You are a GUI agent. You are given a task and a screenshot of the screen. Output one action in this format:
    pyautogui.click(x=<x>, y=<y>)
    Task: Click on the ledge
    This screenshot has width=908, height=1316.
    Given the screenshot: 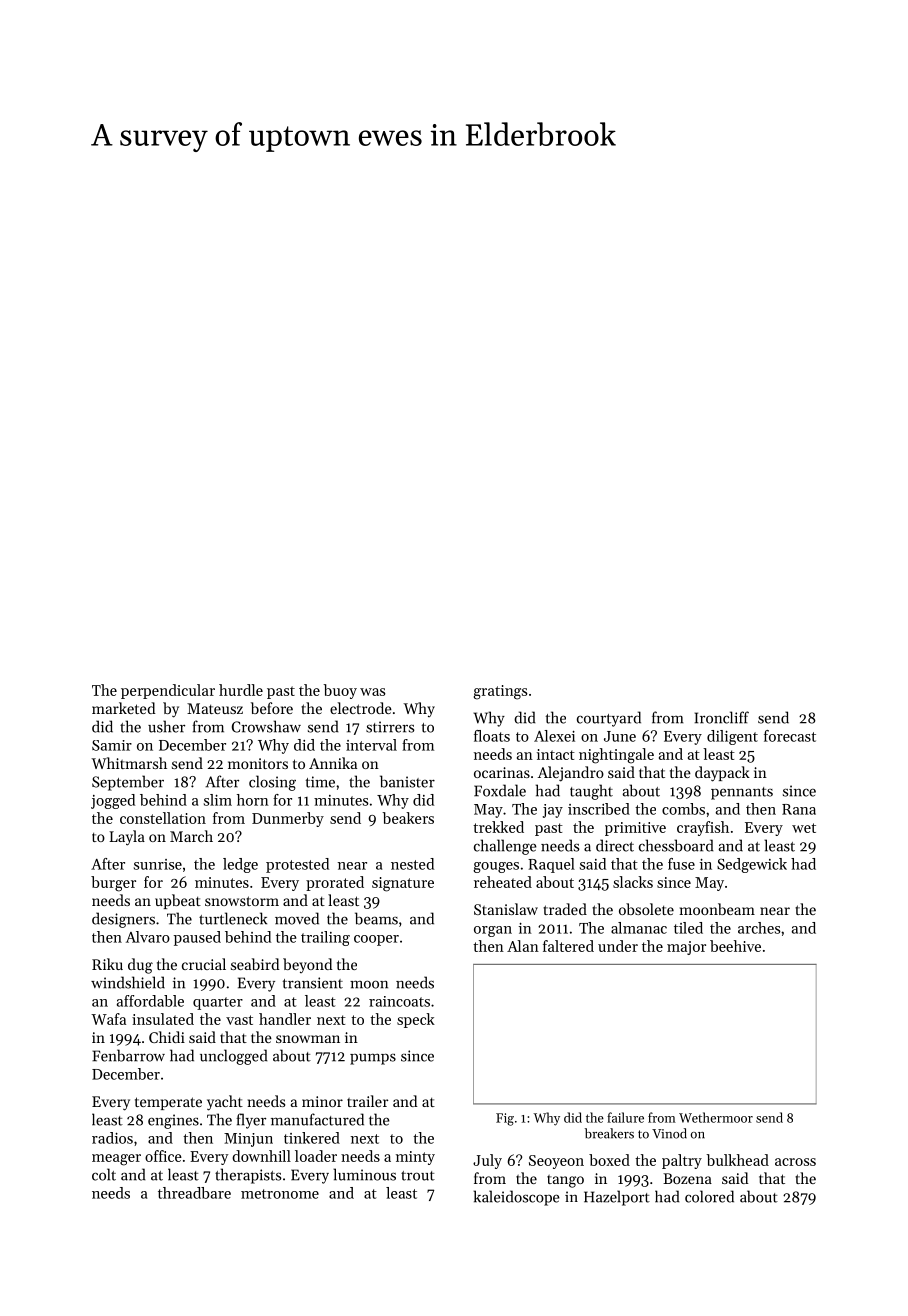 What is the action you would take?
    pyautogui.click(x=240, y=865)
